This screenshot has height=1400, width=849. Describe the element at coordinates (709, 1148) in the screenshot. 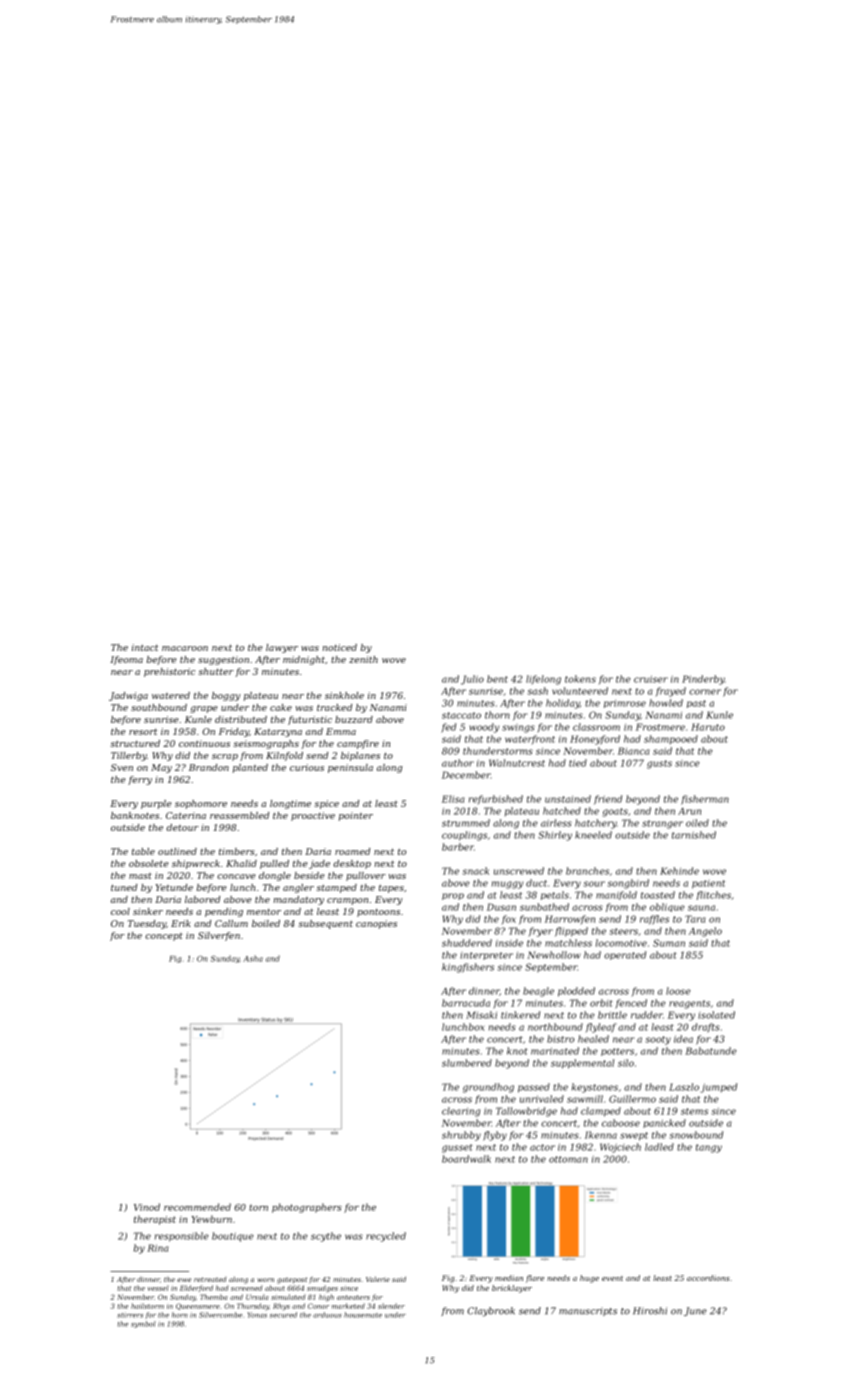

I see `tangy` at that location.
